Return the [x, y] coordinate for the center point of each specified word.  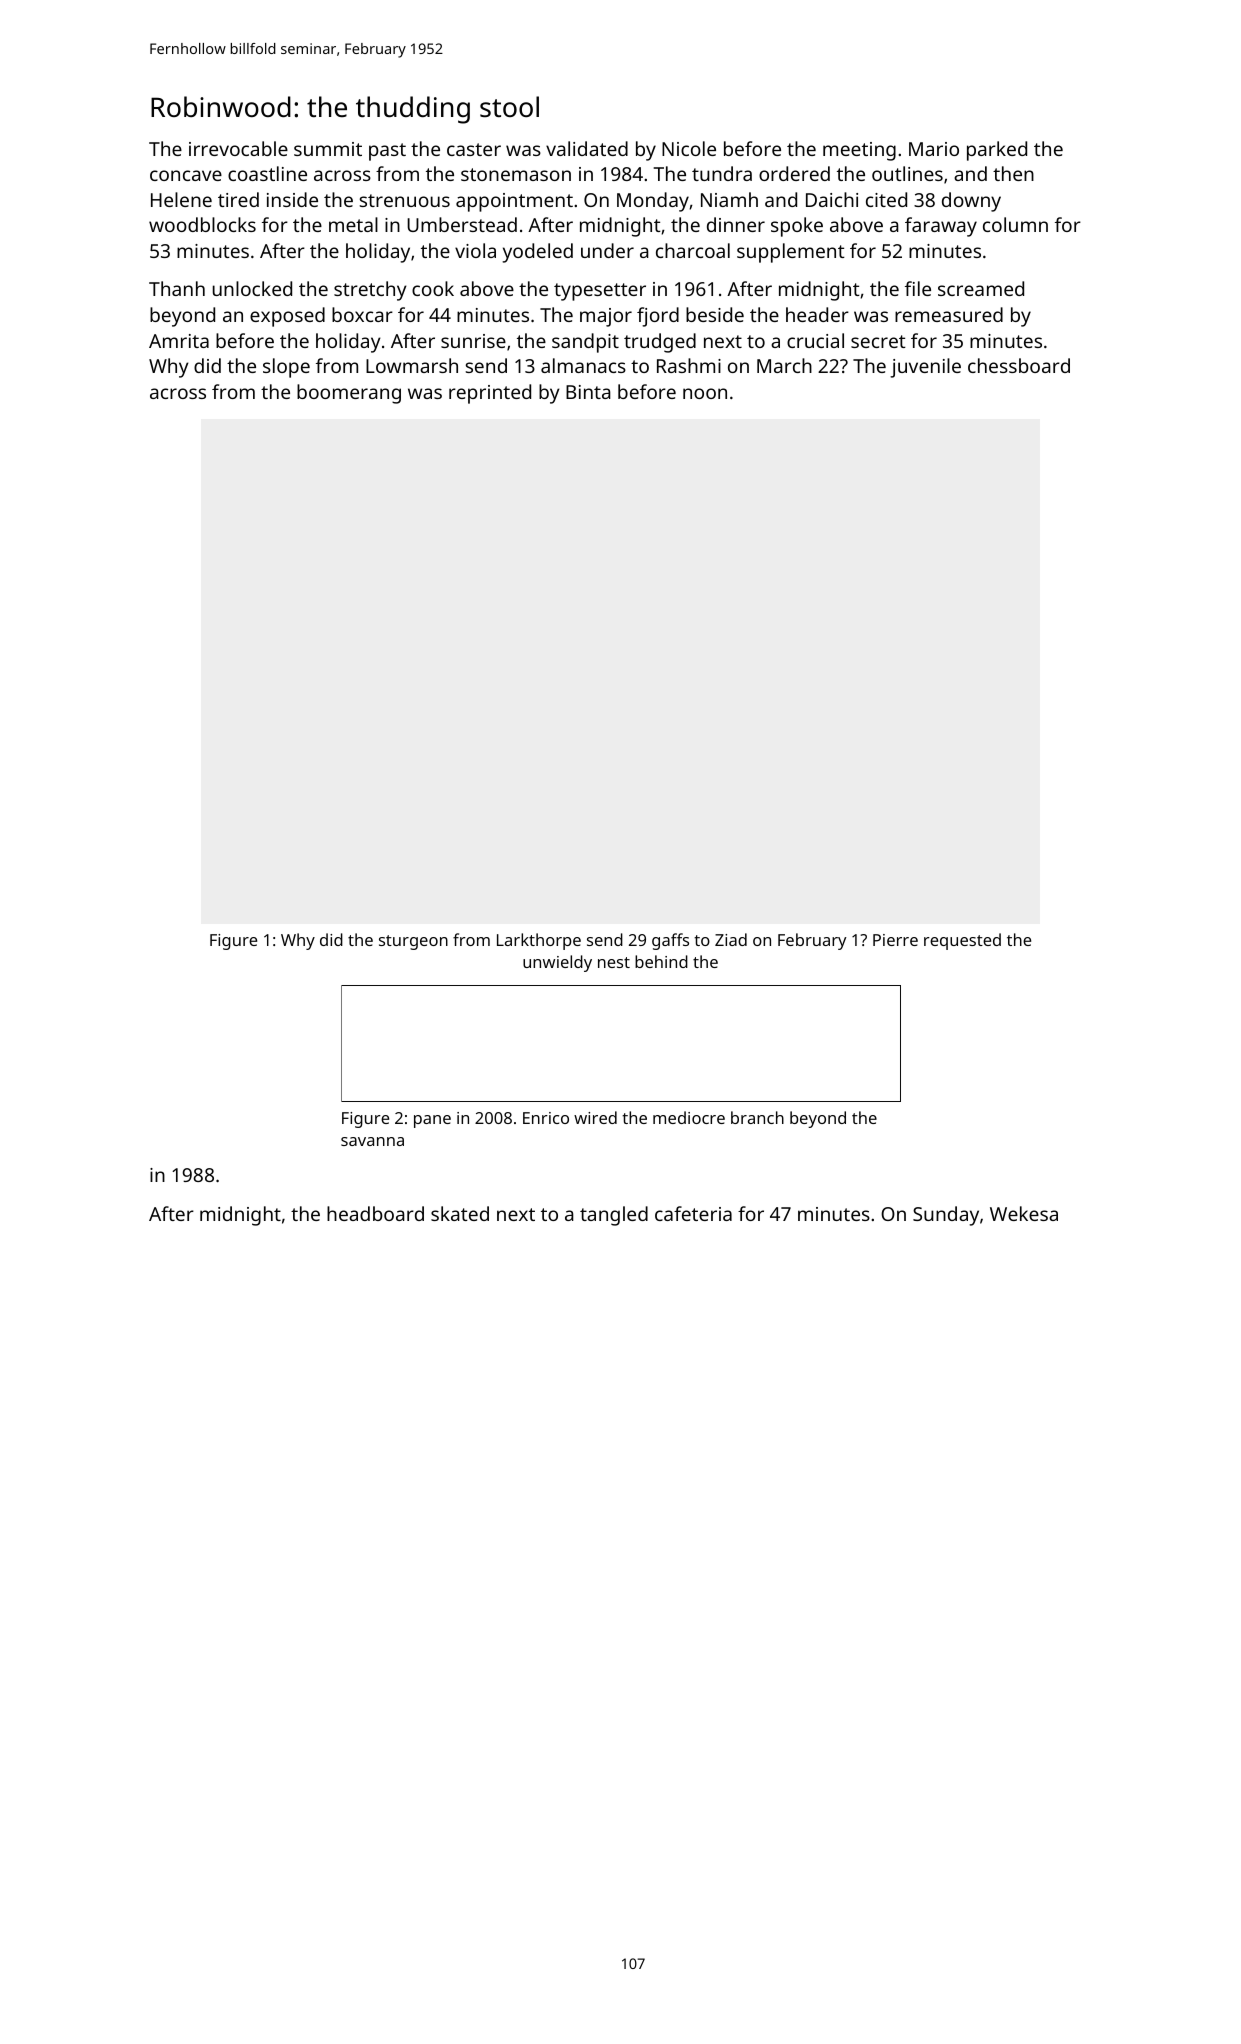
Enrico [546, 1118]
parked [997, 151]
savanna [372, 1141]
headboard [375, 1213]
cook [433, 288]
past [387, 152]
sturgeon [413, 942]
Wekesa [1024, 1213]
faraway [941, 227]
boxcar [362, 314]
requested [962, 941]
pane [432, 1121]
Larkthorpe [539, 941]
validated [587, 148]
